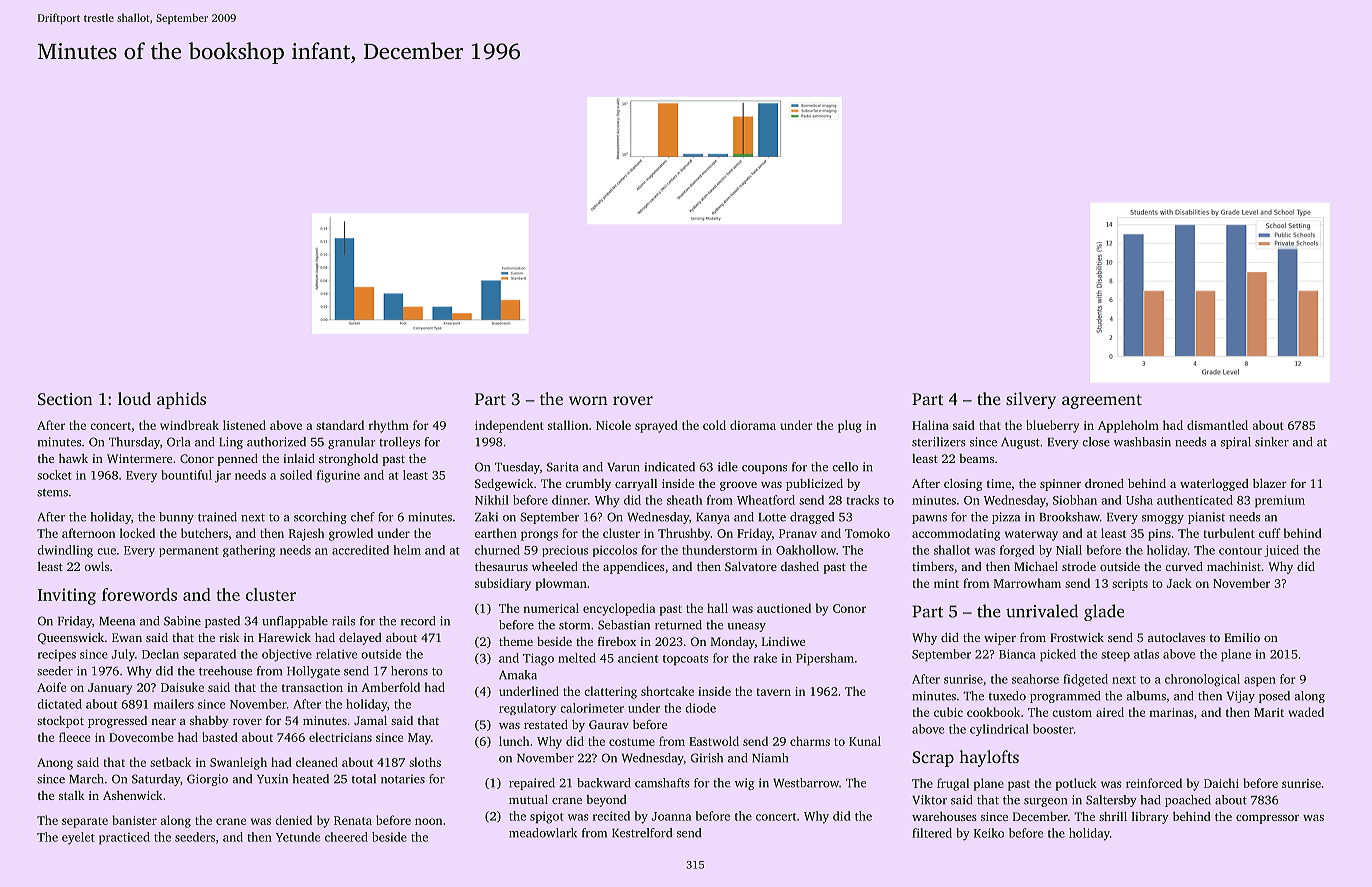  What do you see at coordinates (284, 637) in the screenshot?
I see `Harewick` at bounding box center [284, 637].
